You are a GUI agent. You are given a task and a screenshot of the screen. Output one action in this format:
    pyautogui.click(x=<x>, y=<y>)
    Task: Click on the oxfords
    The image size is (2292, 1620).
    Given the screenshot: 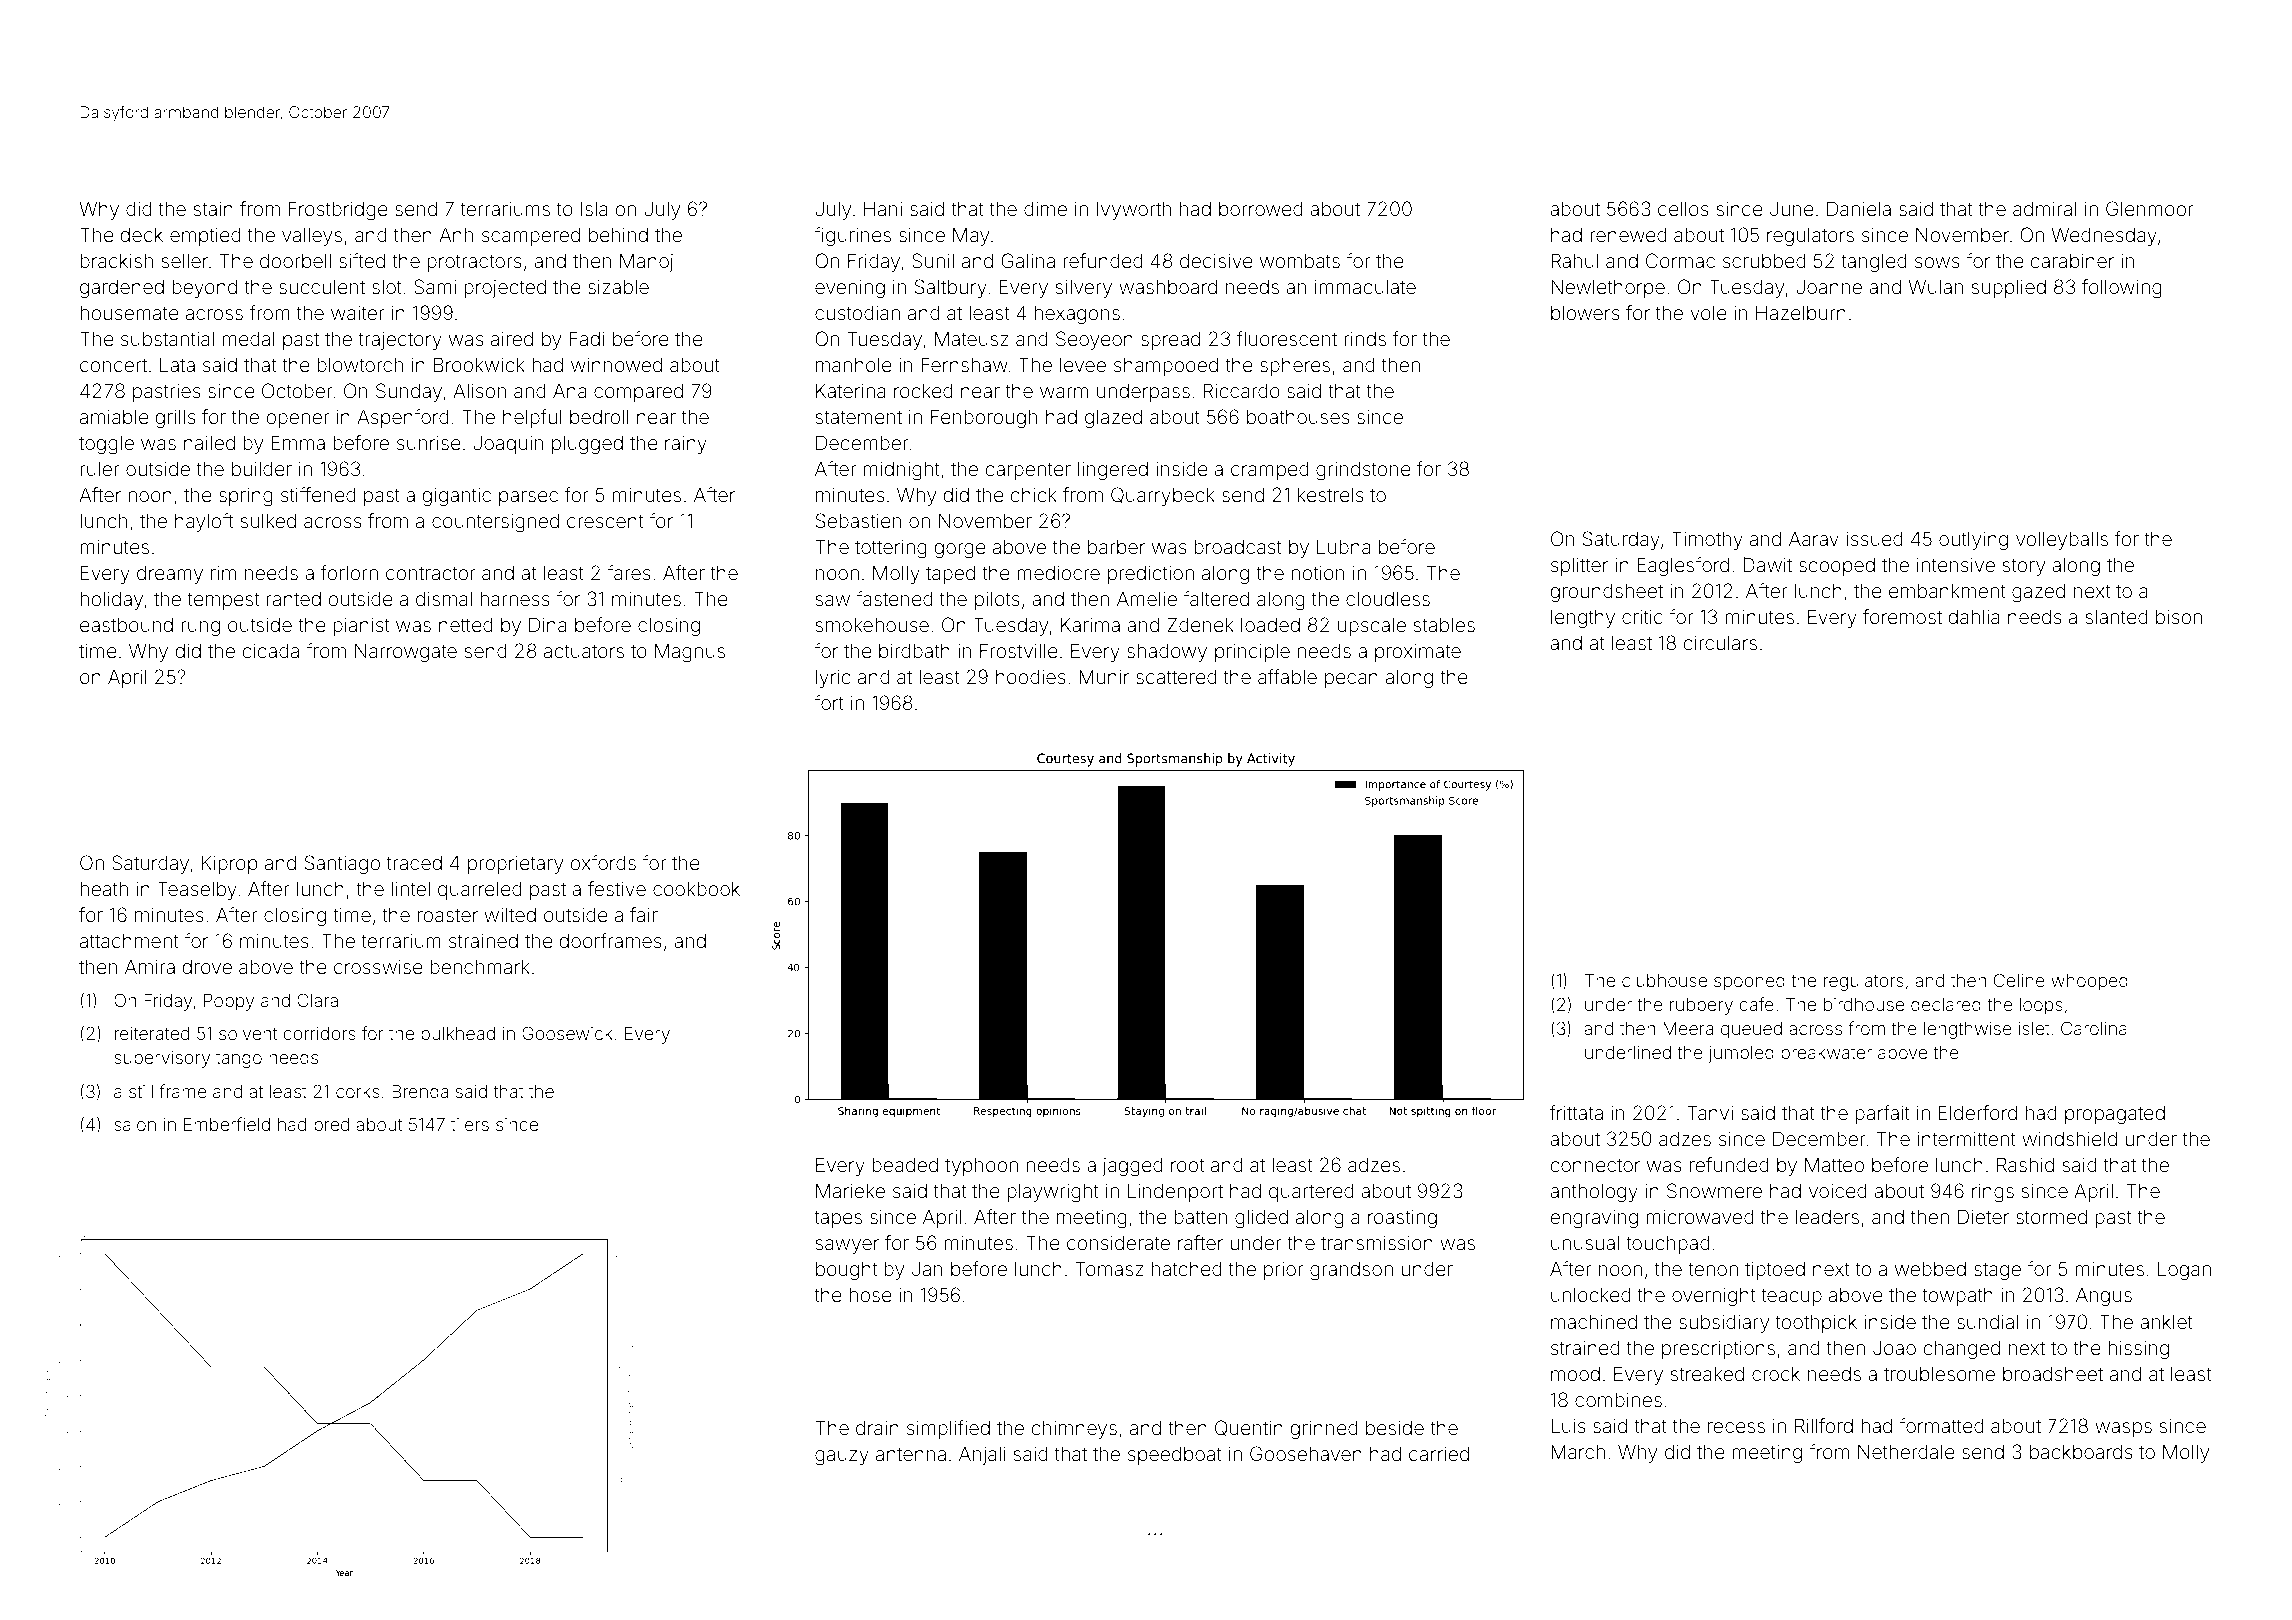 What is the action you would take?
    pyautogui.click(x=603, y=862)
